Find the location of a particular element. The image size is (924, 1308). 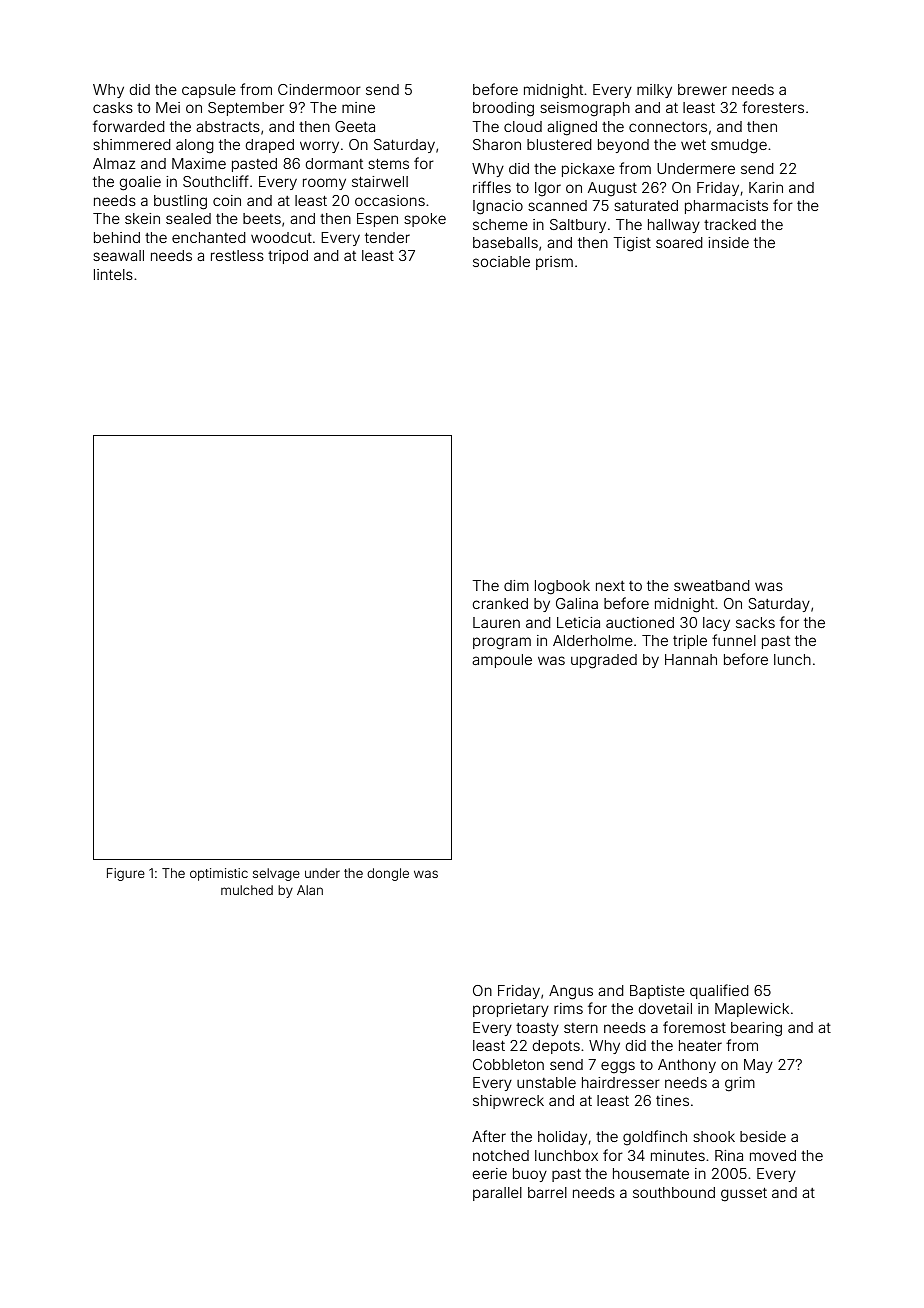

Cobbleton is located at coordinates (508, 1064).
